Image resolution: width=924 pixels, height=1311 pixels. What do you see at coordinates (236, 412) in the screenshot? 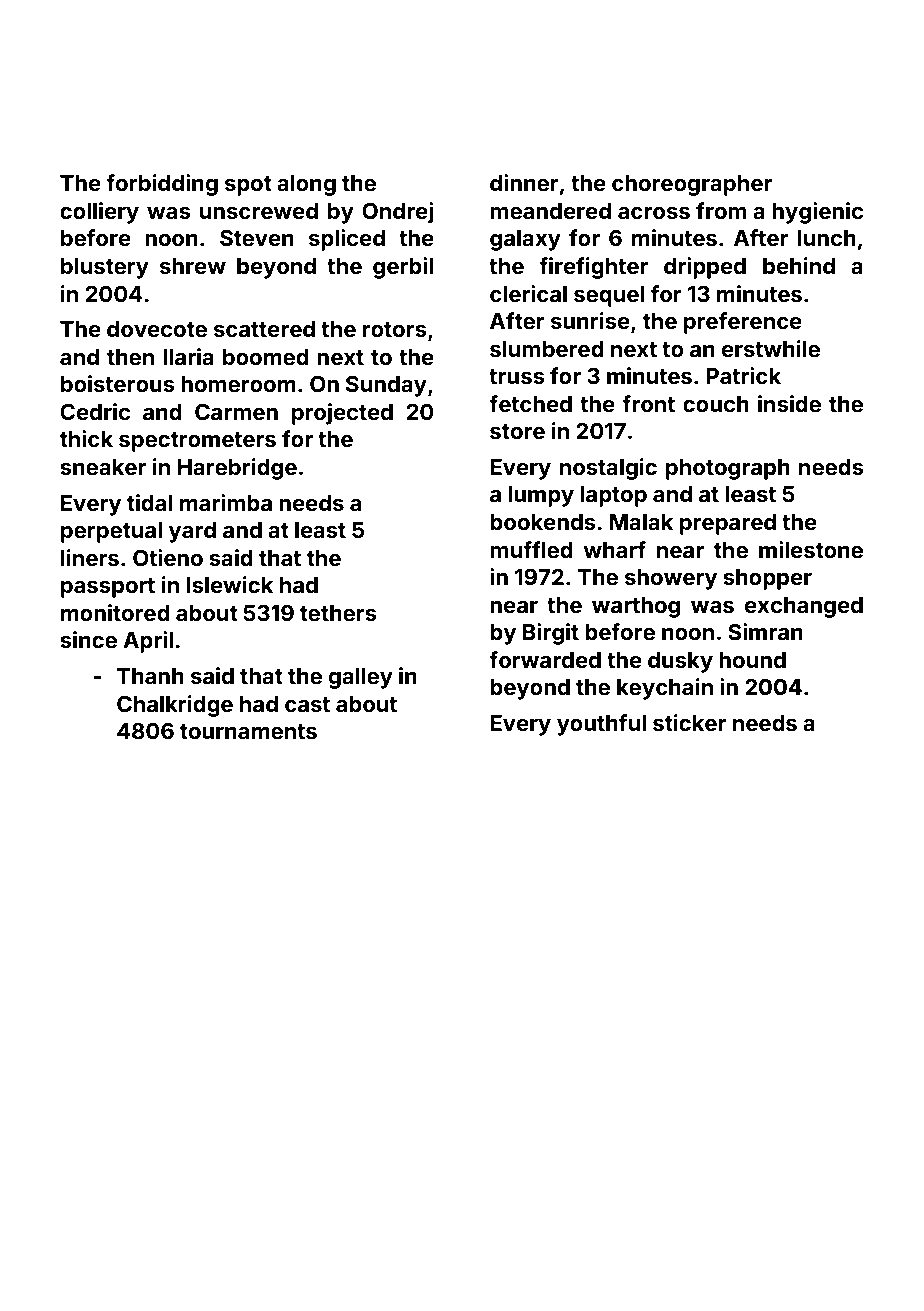
I see `Carmen` at bounding box center [236, 412].
